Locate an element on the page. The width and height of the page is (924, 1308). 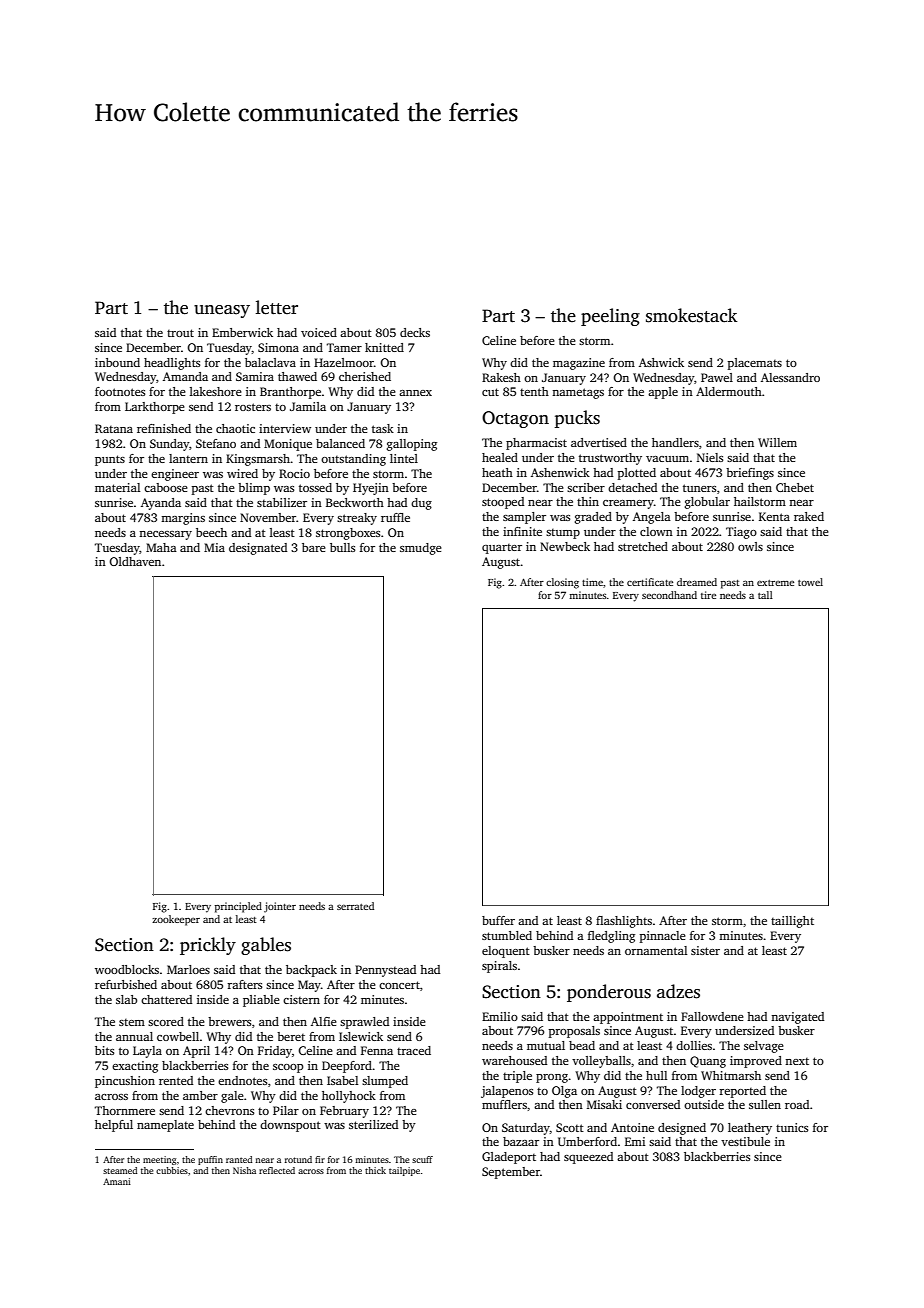
closing is located at coordinates (562, 583).
